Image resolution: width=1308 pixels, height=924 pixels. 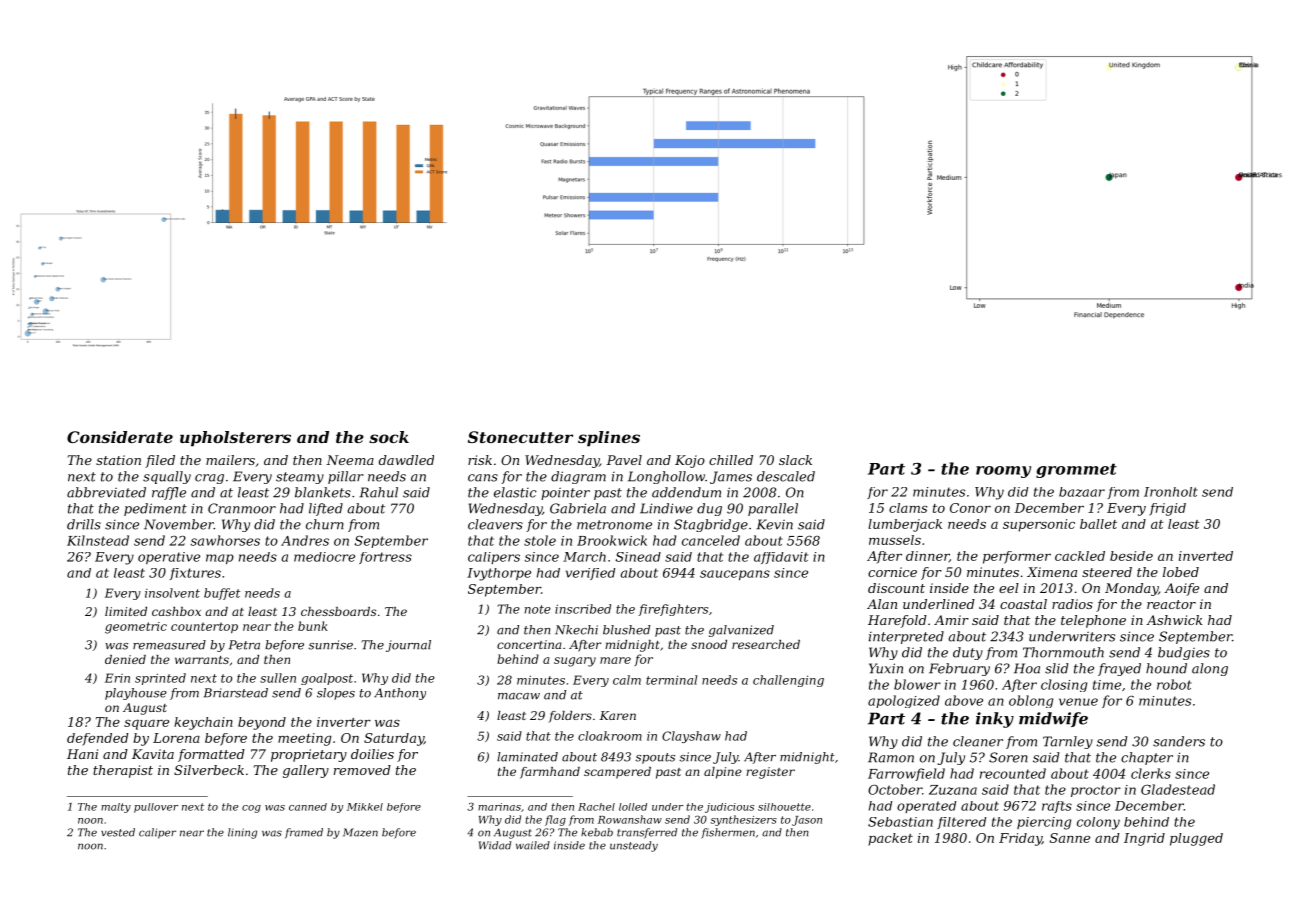 I want to click on Considerate, so click(x=120, y=437).
